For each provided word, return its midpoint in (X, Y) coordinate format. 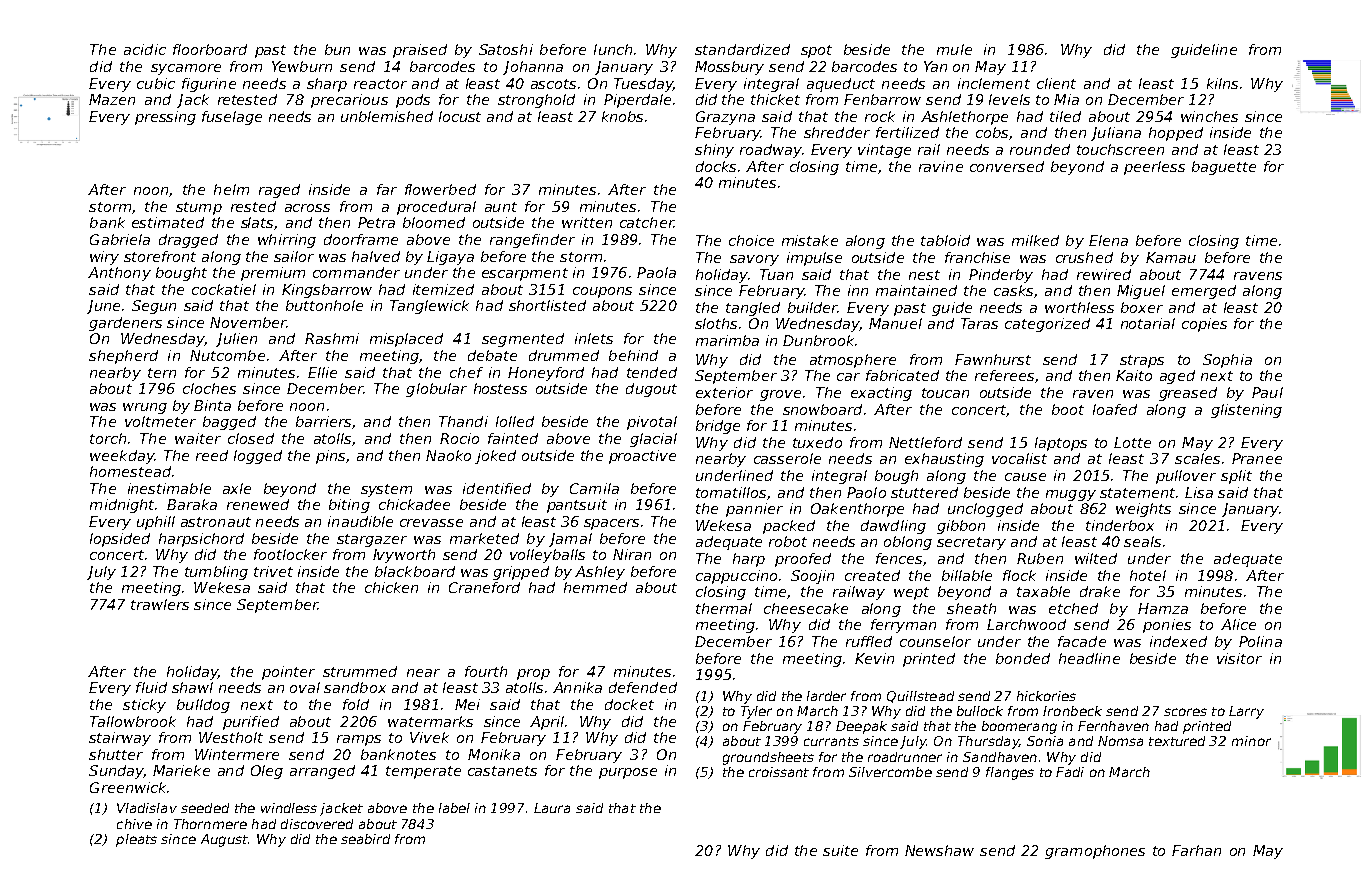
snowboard (822, 409)
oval (305, 687)
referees (1004, 375)
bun (337, 49)
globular (436, 390)
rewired (1104, 274)
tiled (1065, 116)
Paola (656, 272)
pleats (136, 840)
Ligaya (450, 258)
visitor (1239, 658)
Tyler (756, 712)
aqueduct (841, 85)
